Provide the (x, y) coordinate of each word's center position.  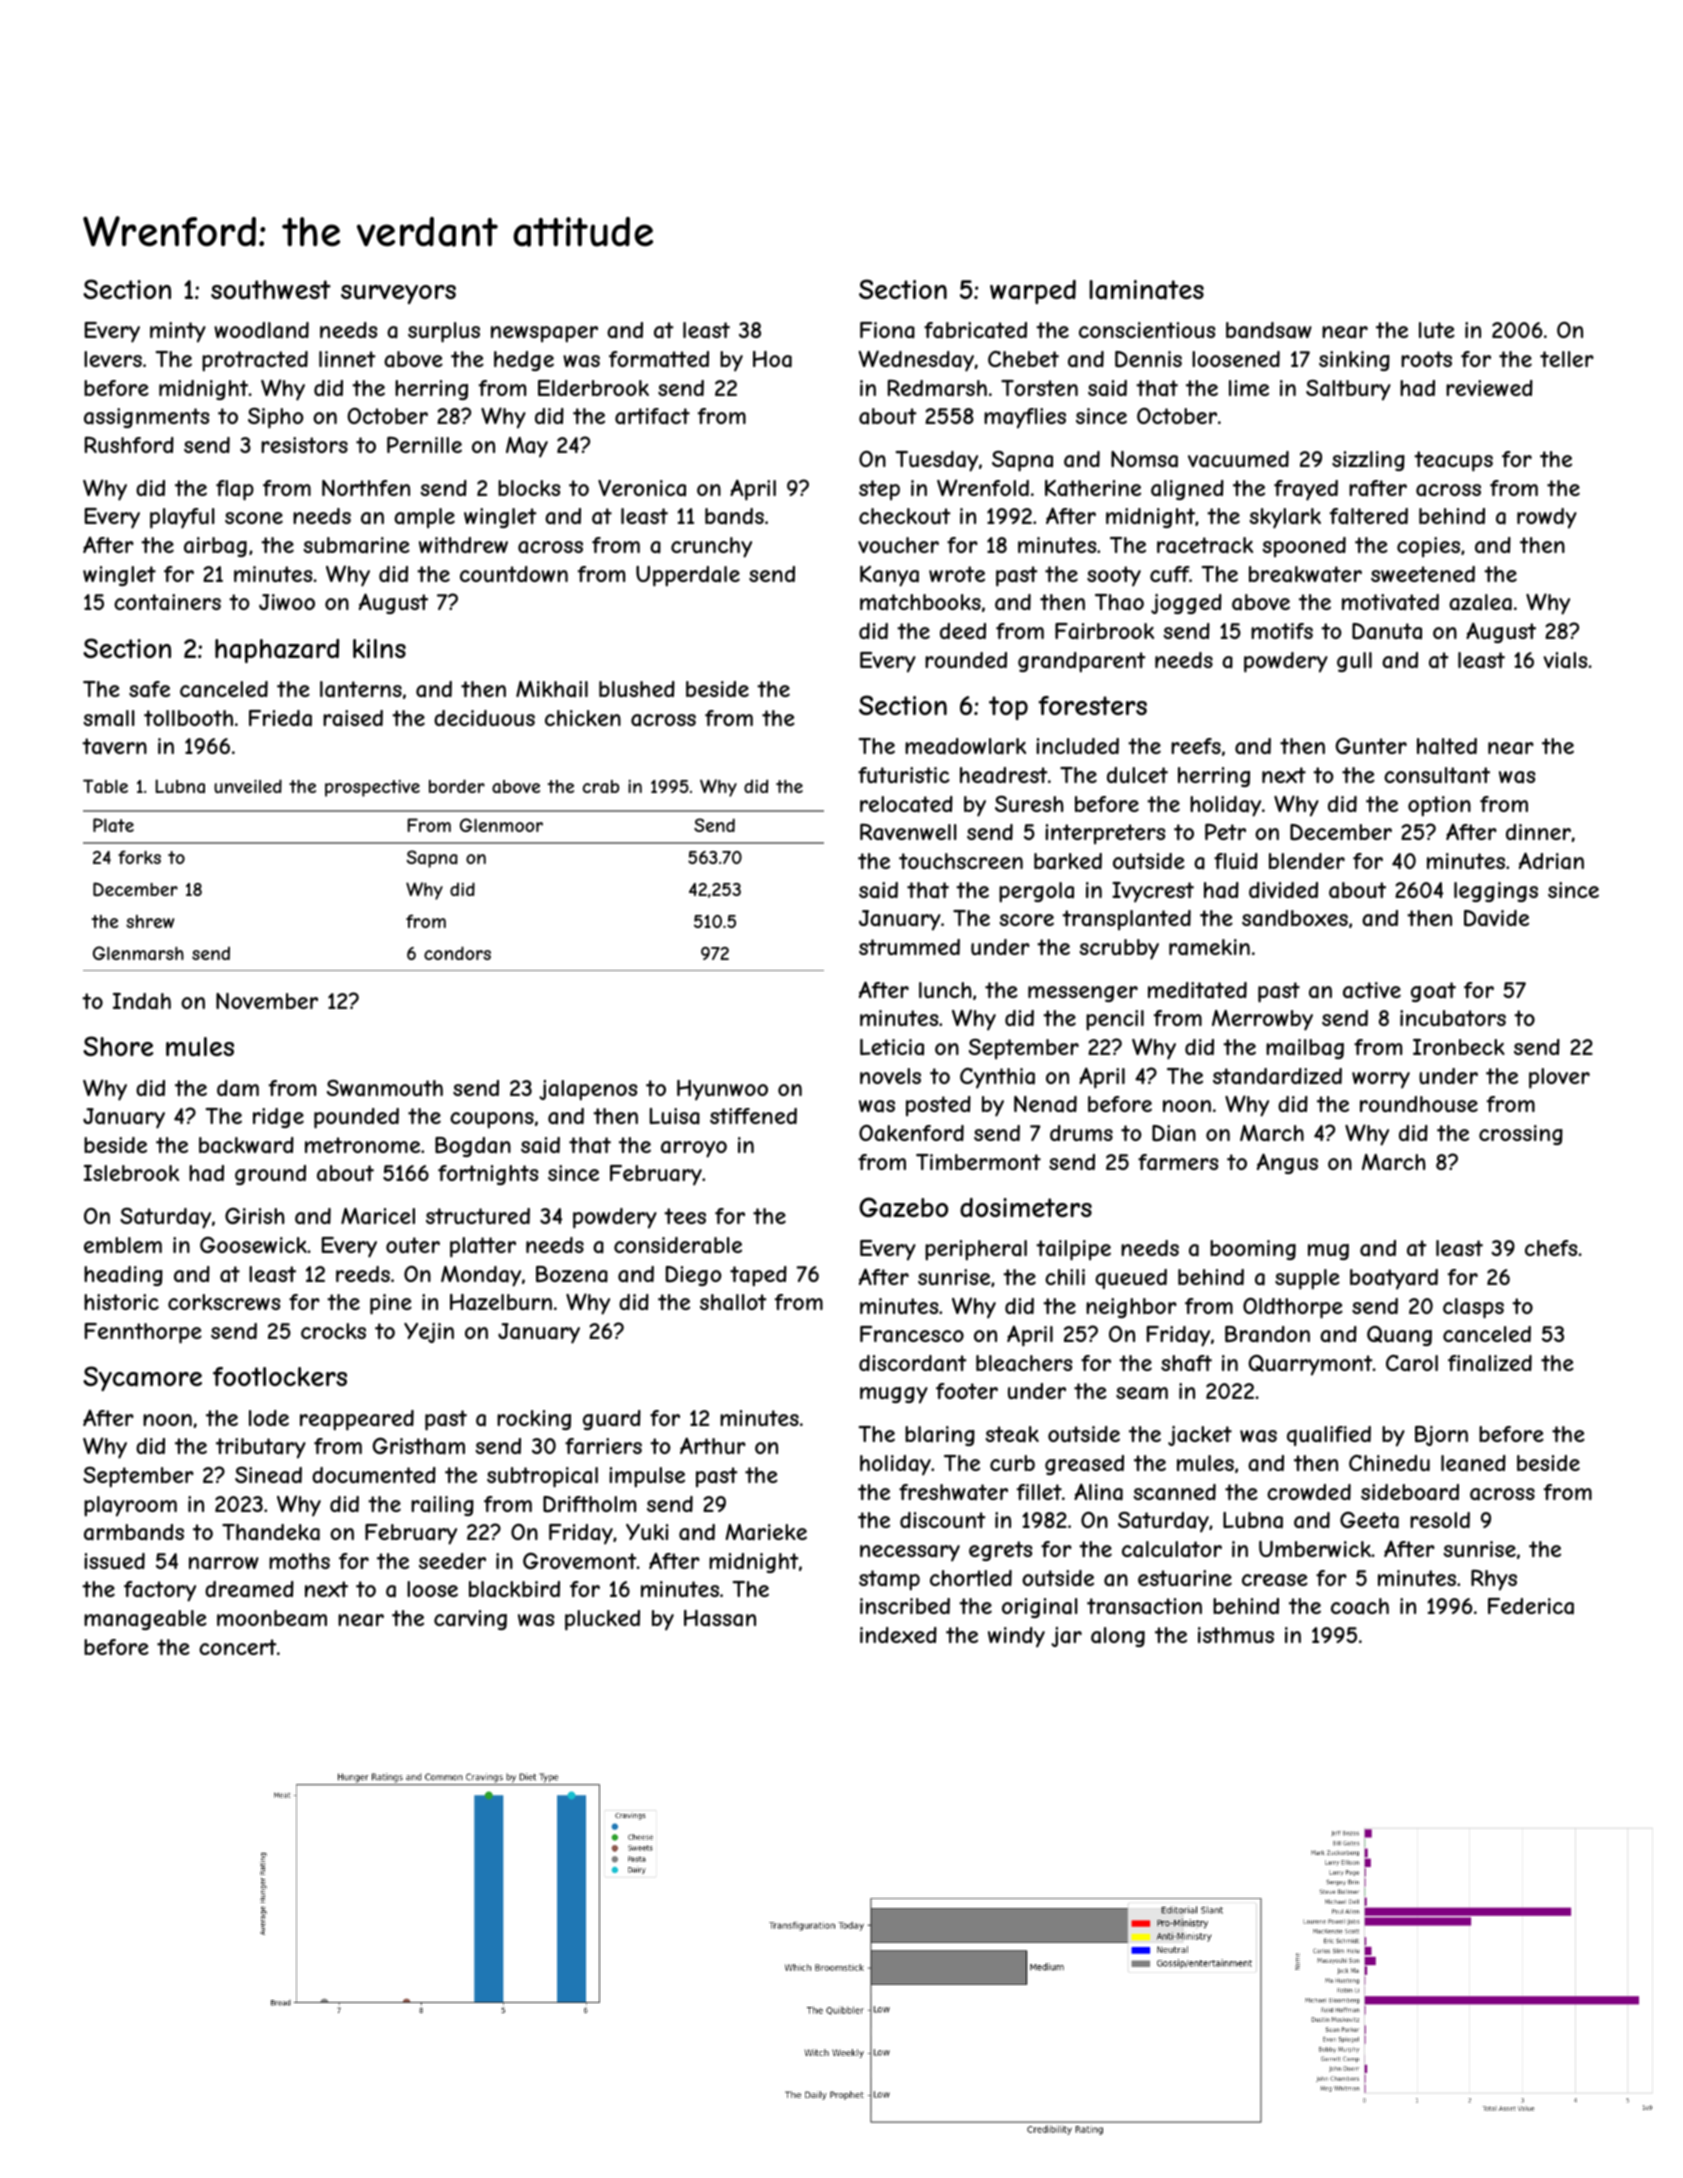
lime (1249, 388)
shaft (1186, 1363)
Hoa (772, 359)
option (1439, 806)
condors (457, 953)
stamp (889, 1580)
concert (238, 1647)
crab (601, 786)
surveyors (398, 294)
